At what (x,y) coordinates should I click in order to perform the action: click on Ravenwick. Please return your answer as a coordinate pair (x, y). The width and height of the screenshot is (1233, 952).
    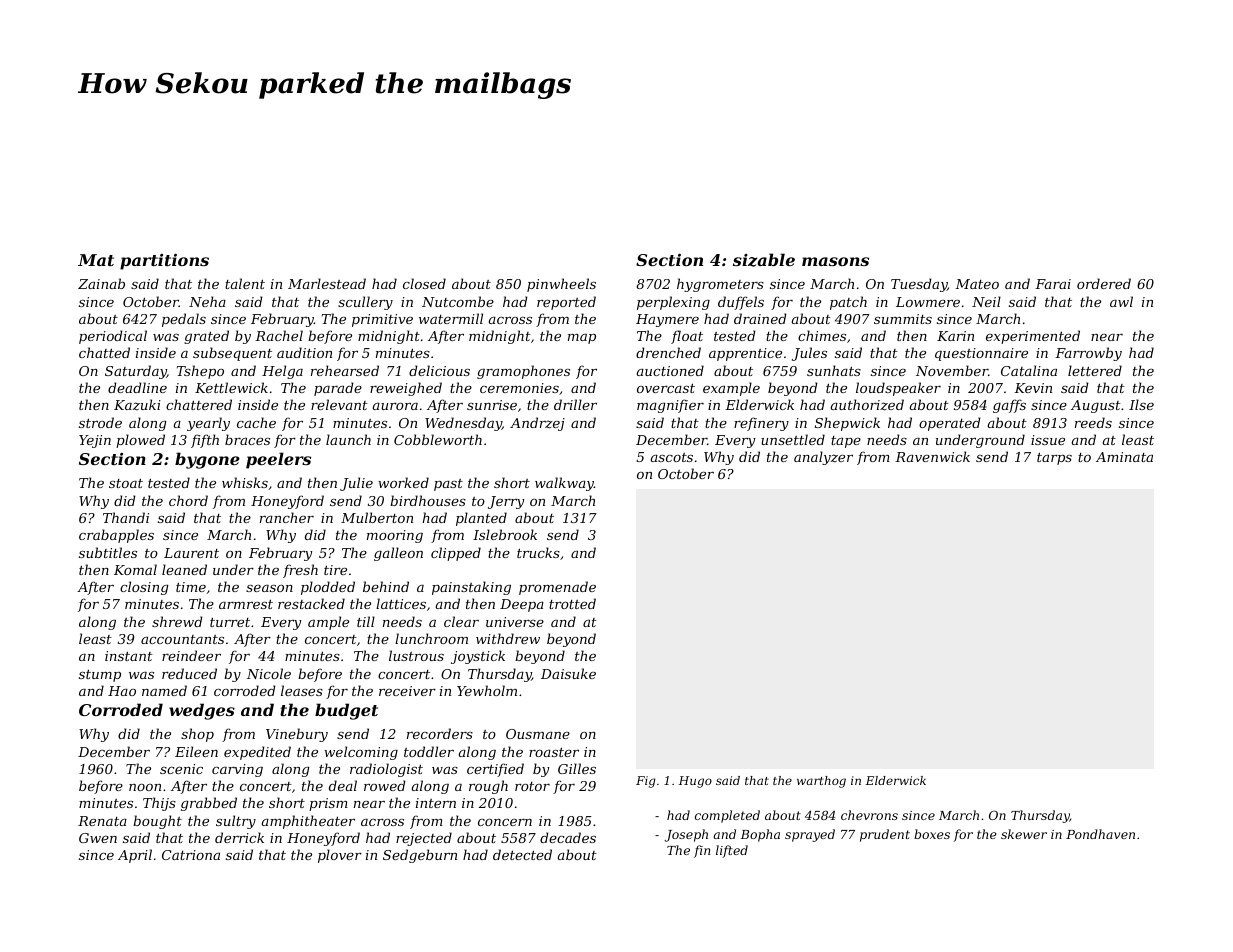
    Looking at the image, I should click on (932, 456).
